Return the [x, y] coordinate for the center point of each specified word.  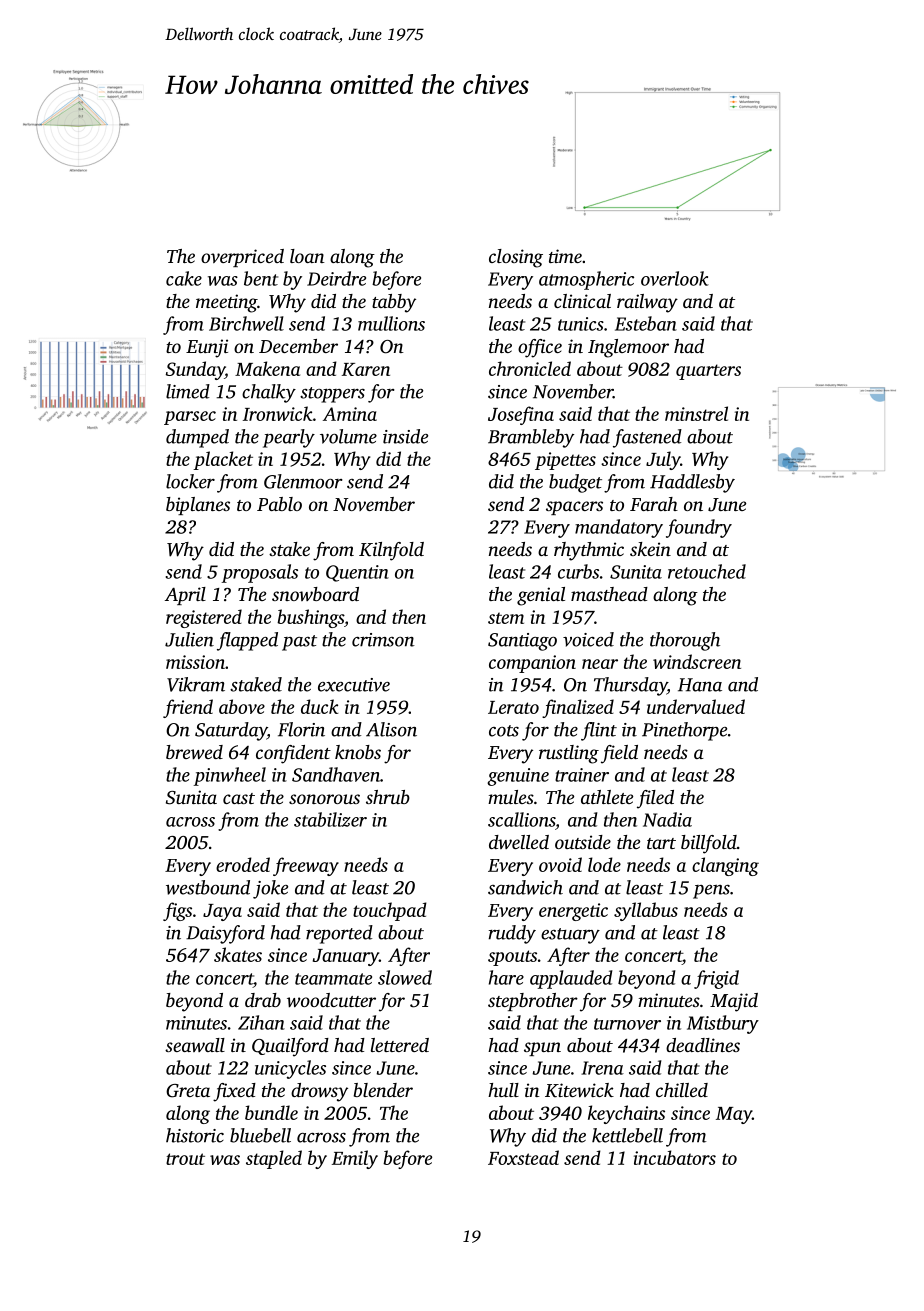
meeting [226, 303]
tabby [394, 303]
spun [542, 1049]
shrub [388, 797]
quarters [708, 372]
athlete [607, 797]
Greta [188, 1091]
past [299, 643]
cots [504, 731]
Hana [700, 685]
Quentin [357, 573]
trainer [582, 775]
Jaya [222, 912]
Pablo [279, 504]
